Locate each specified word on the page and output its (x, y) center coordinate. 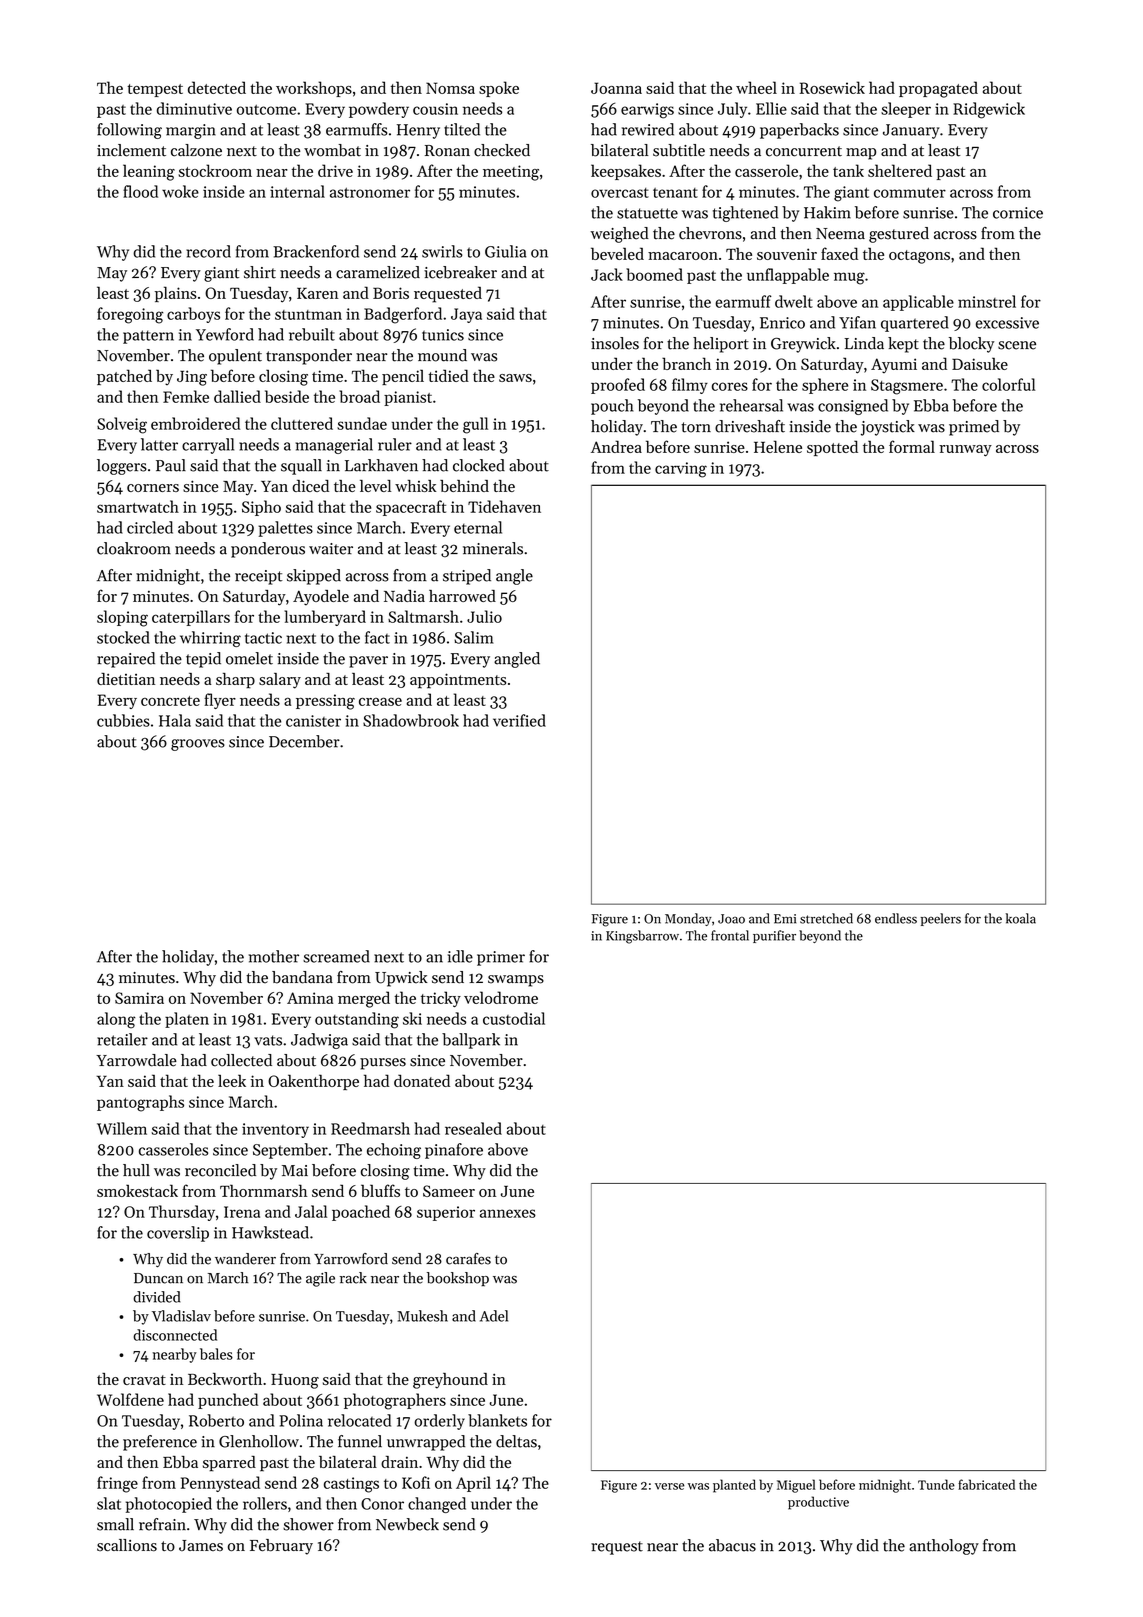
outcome (266, 110)
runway (965, 451)
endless (896, 918)
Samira (139, 998)
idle (460, 956)
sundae (362, 423)
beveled (617, 253)
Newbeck (407, 1524)
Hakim (827, 212)
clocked (479, 465)
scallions (127, 1545)
